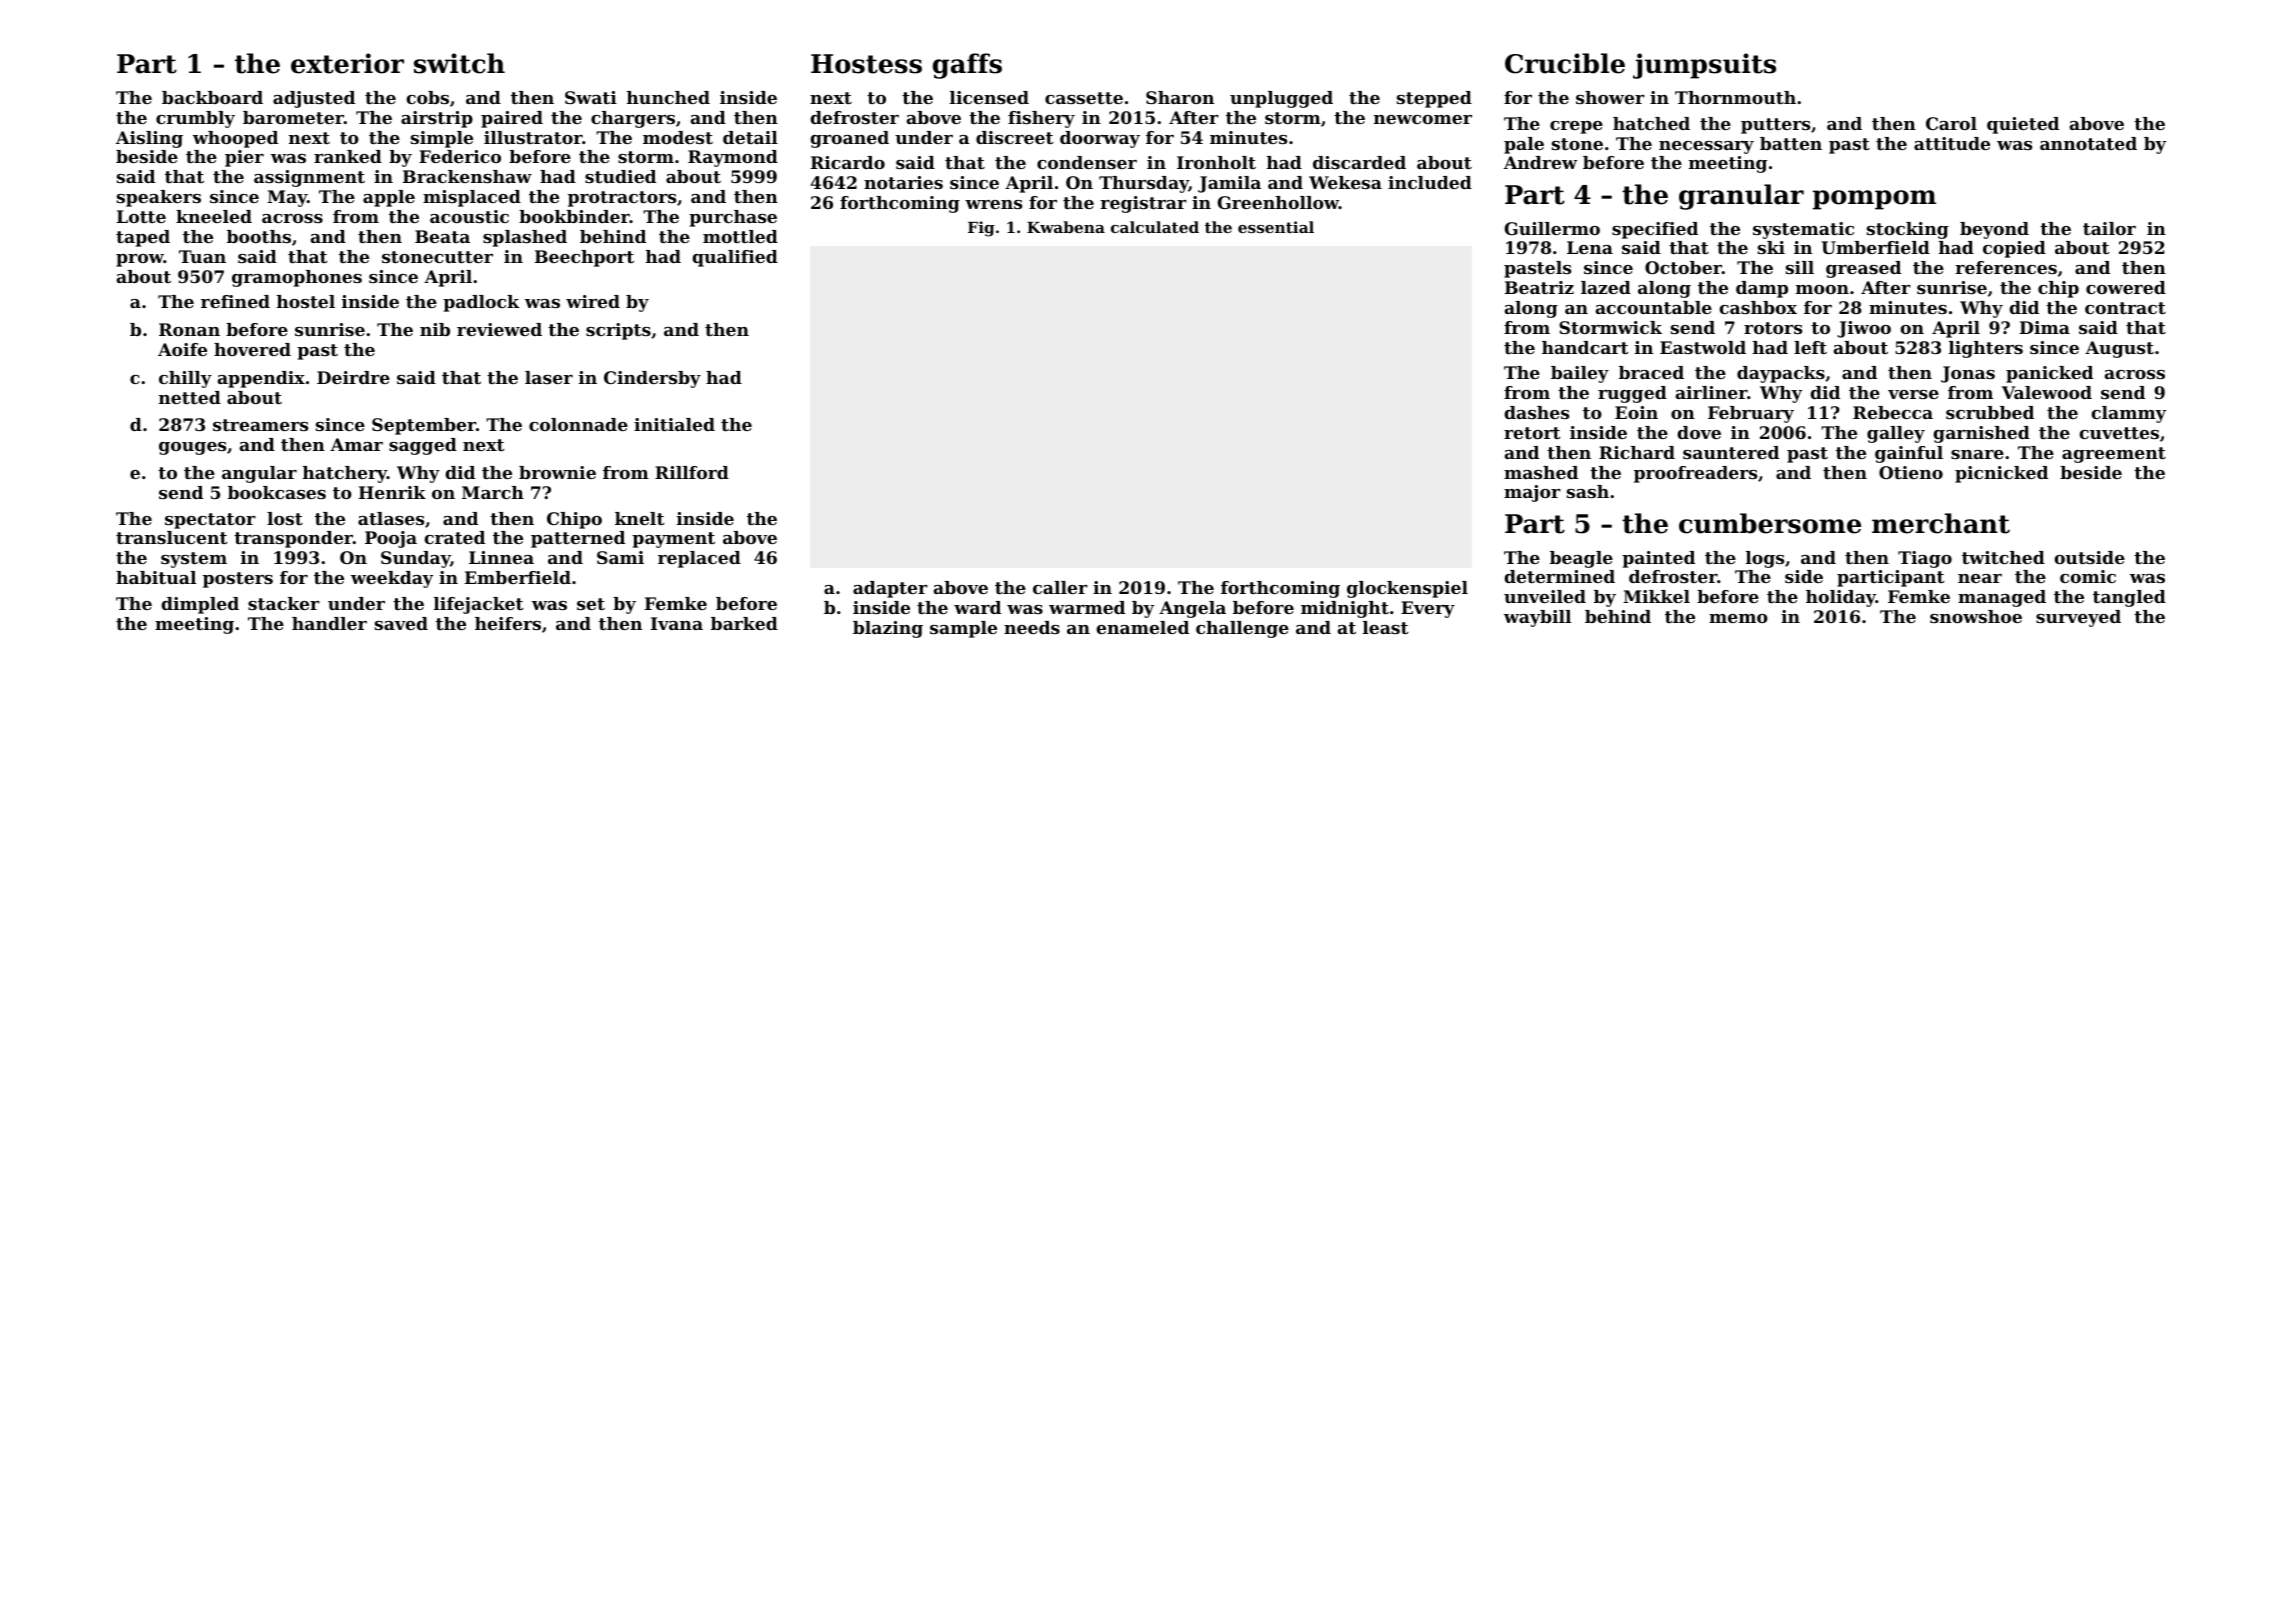  What do you see at coordinates (1951, 123) in the screenshot?
I see `Carol` at bounding box center [1951, 123].
